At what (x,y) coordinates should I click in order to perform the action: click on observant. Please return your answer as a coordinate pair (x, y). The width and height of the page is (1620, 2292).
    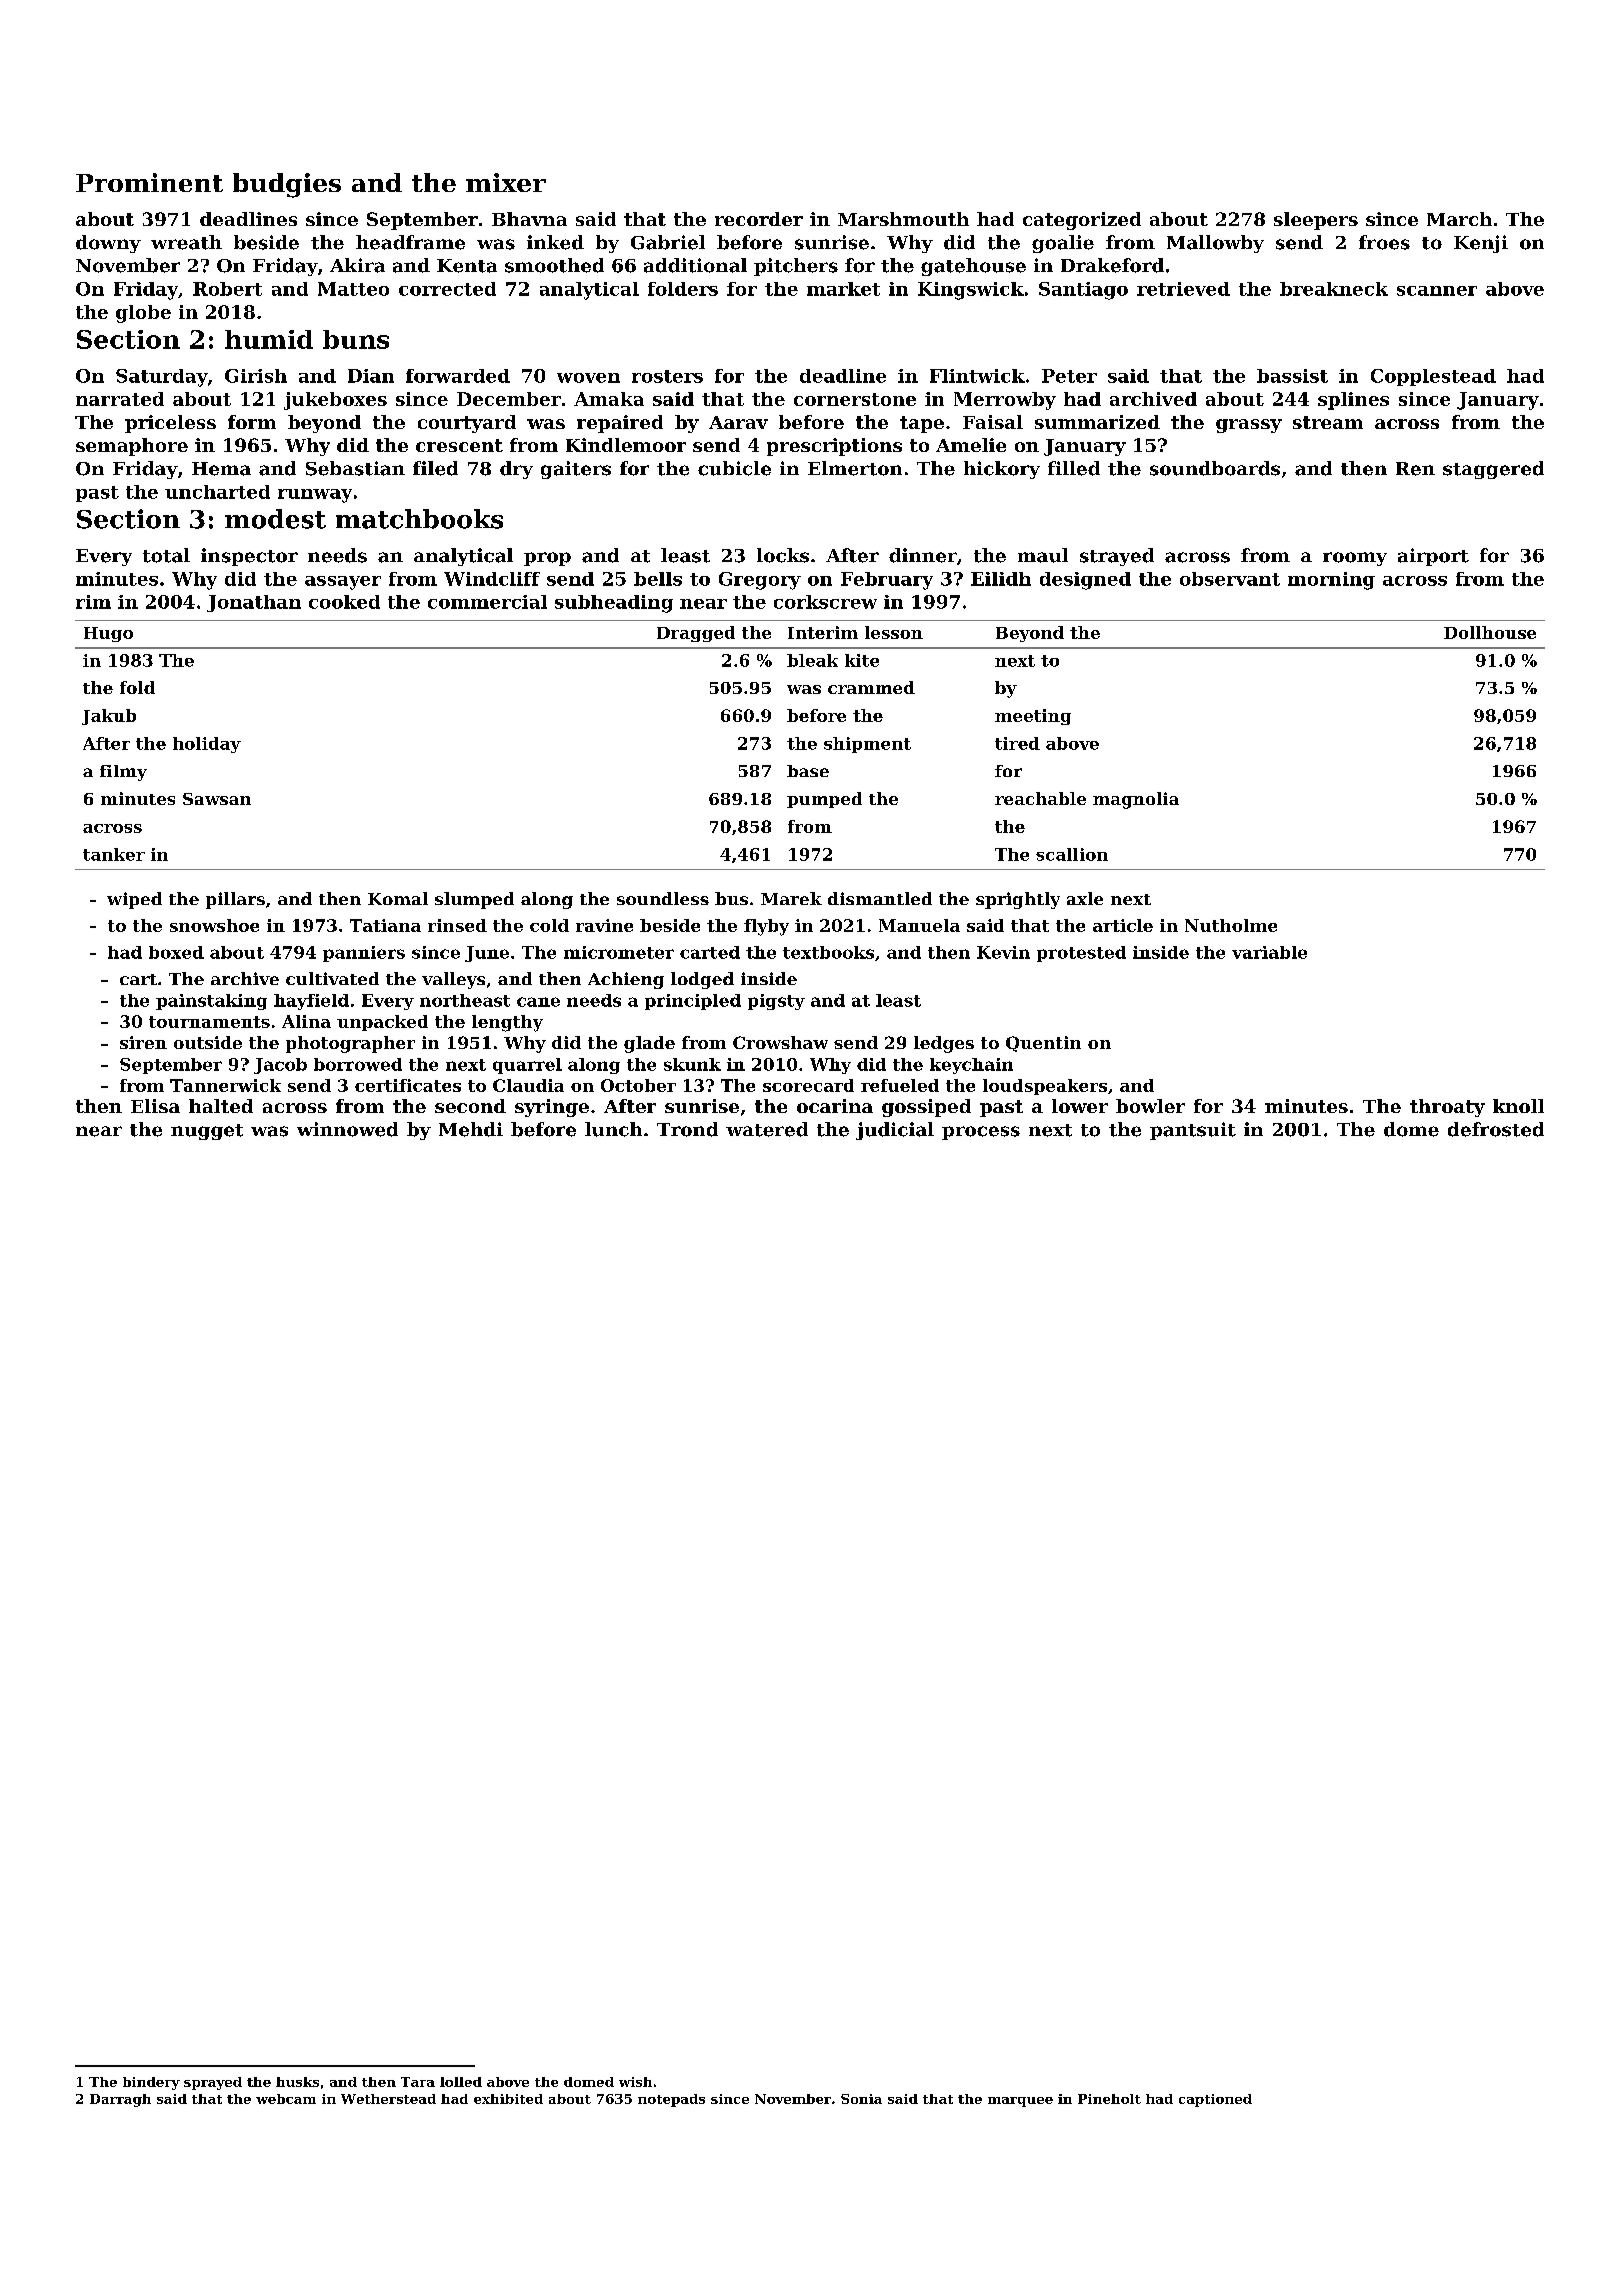
    Looking at the image, I should click on (1230, 579).
